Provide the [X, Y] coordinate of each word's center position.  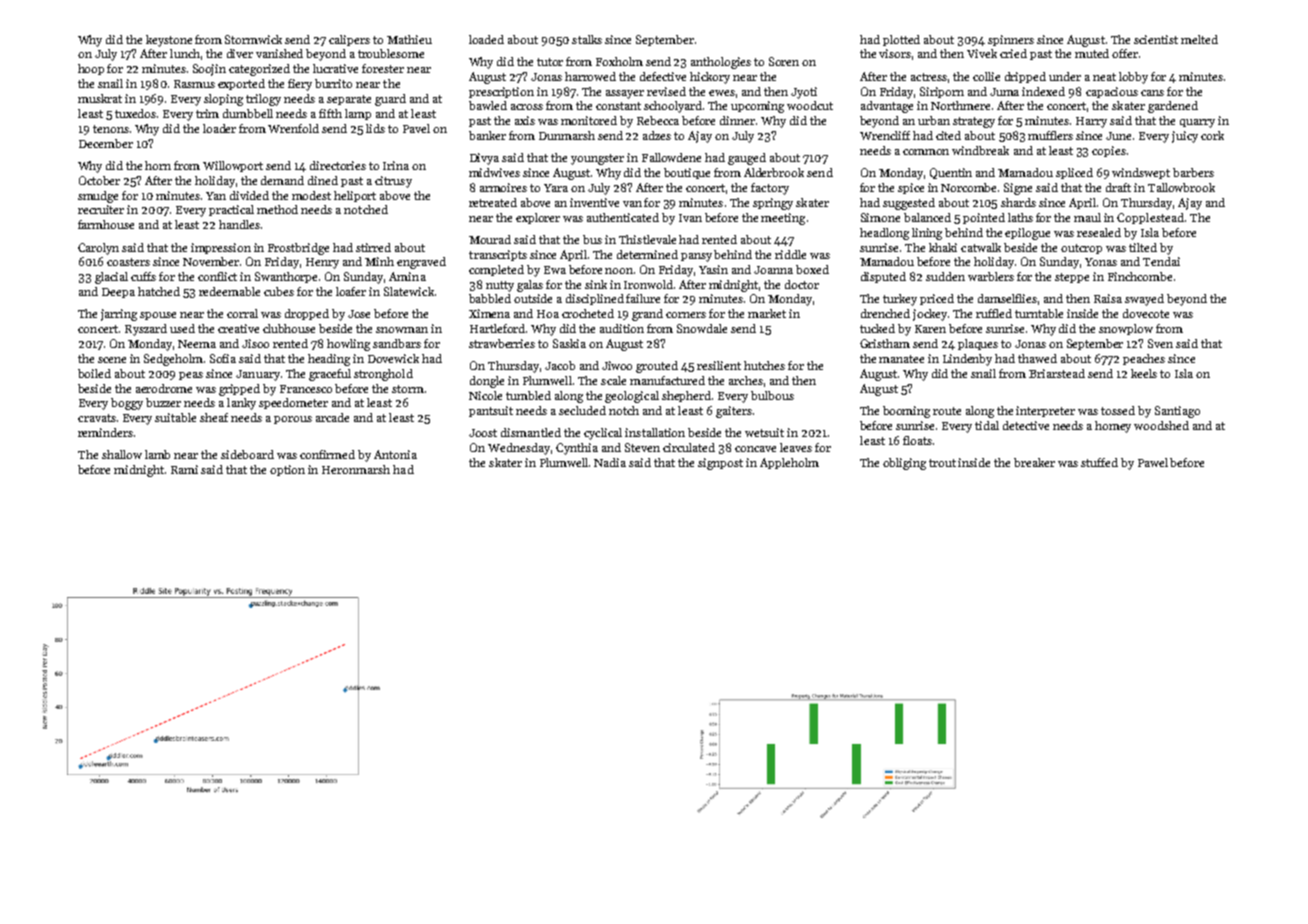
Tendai [1161, 261]
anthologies [721, 63]
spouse [158, 316]
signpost [720, 464]
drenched [885, 313]
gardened [1173, 107]
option [287, 470]
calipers [349, 40]
